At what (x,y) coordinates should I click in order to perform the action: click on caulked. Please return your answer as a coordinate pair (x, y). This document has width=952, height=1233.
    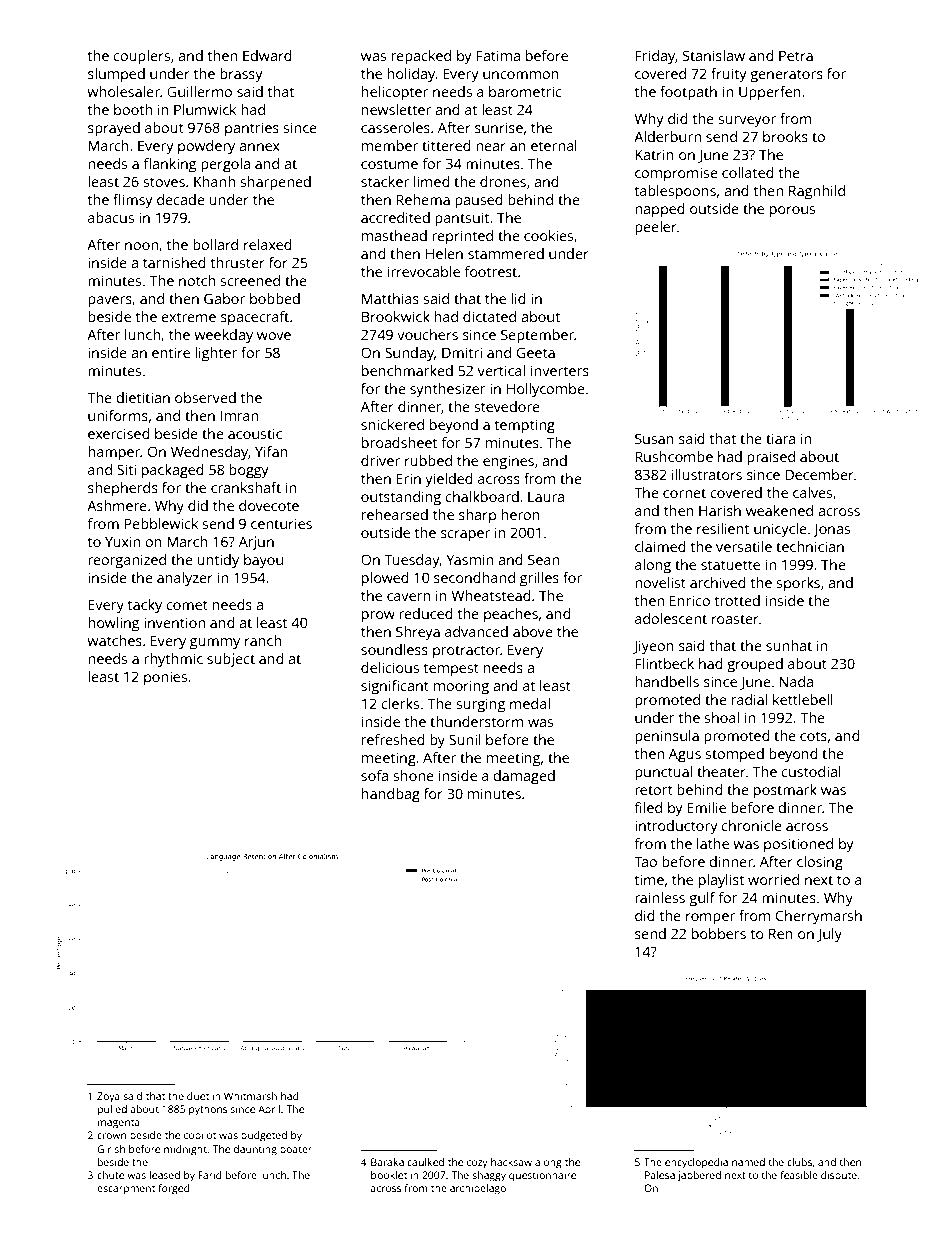
    Looking at the image, I should click on (425, 1162).
